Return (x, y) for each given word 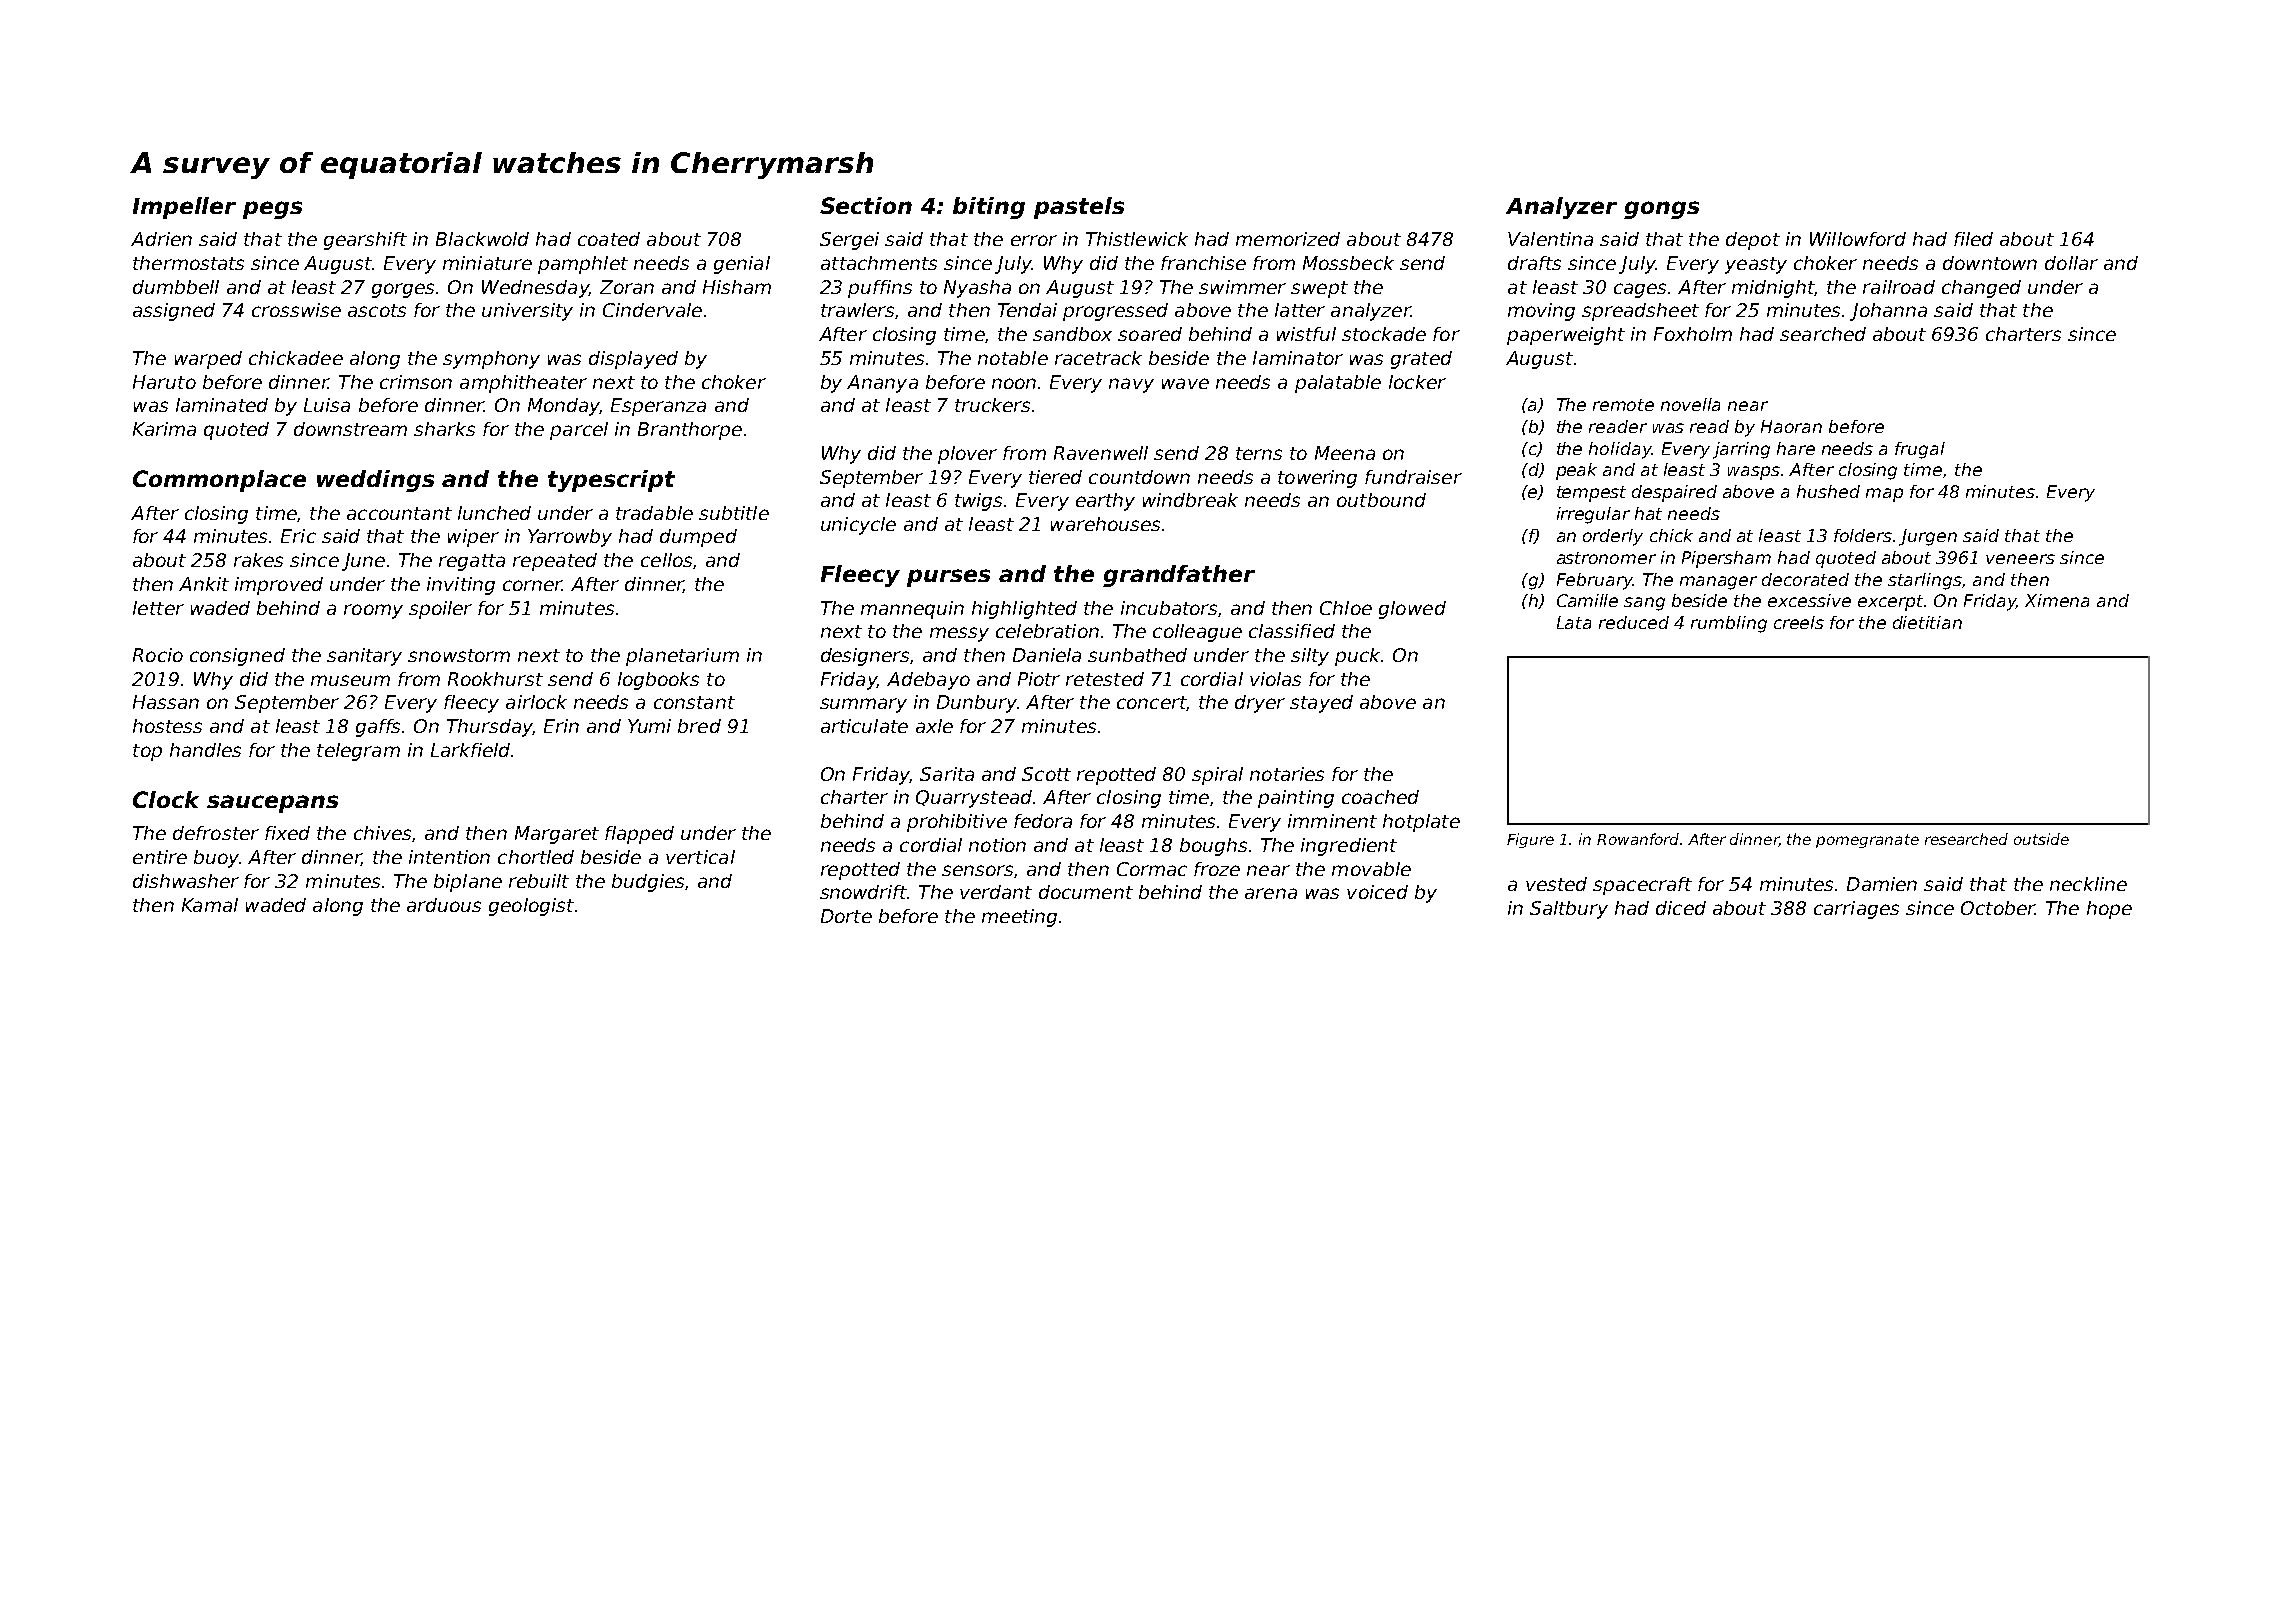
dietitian (1927, 622)
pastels (1079, 208)
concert (1152, 703)
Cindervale (652, 310)
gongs (1661, 210)
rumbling (1729, 624)
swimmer (1242, 287)
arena (1271, 893)
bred (699, 726)
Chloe (1346, 608)
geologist (531, 907)
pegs (272, 210)
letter (158, 608)
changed (1981, 289)
